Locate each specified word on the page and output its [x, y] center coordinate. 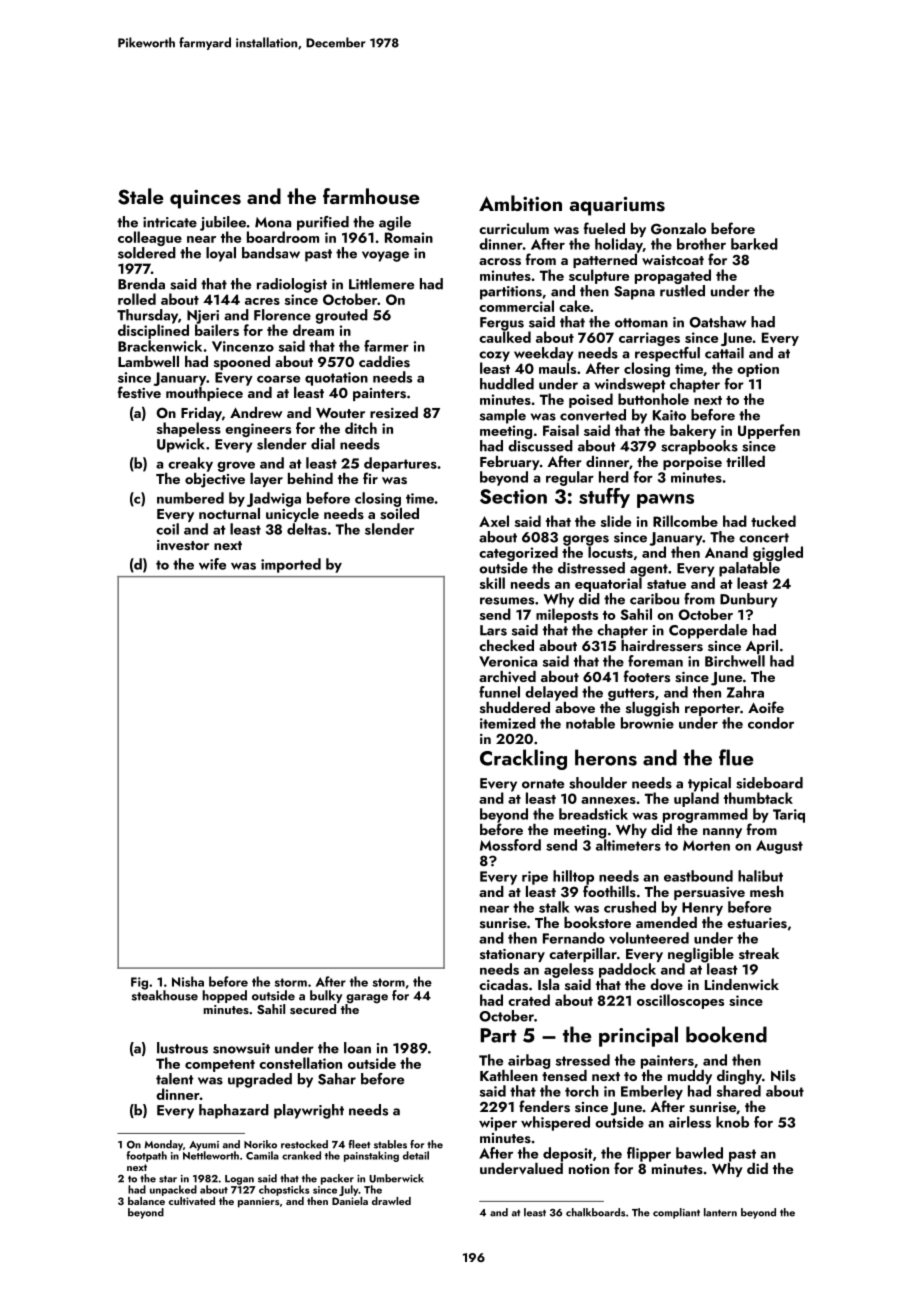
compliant [676, 1213]
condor [771, 723]
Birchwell [735, 661]
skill [492, 583]
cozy [494, 356]
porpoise [692, 463]
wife [212, 564]
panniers [258, 1202]
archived [507, 677]
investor [183, 545]
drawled [391, 1201]
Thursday [147, 316]
